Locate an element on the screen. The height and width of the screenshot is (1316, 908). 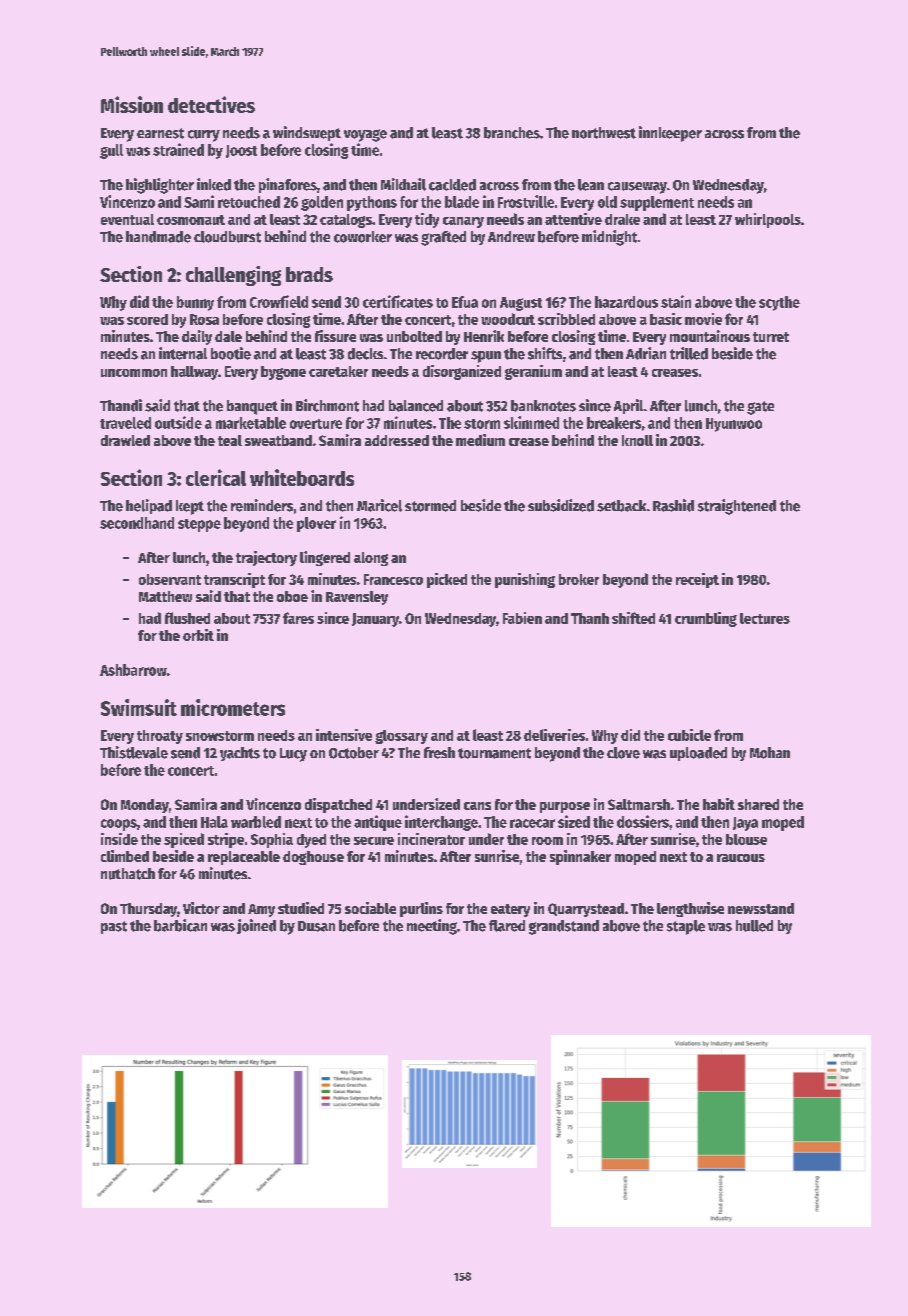
innkeeper is located at coordinates (670, 134).
